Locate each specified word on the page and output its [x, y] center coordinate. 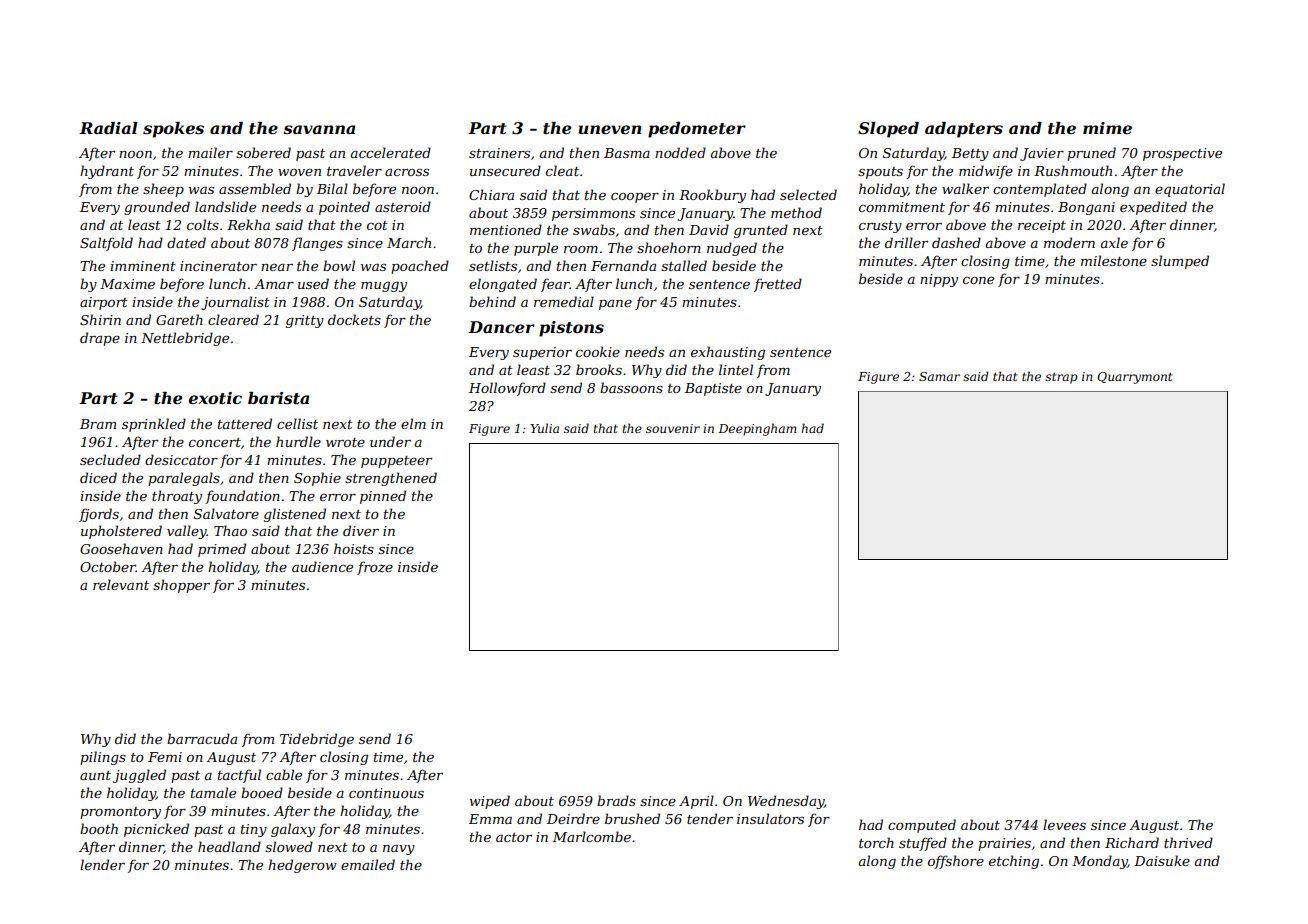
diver [361, 530]
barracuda [202, 738]
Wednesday [786, 802]
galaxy [293, 830]
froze [375, 568]
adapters [964, 130]
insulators [770, 818]
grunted [761, 231]
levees [1064, 824]
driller [906, 242]
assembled [255, 188]
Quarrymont [1134, 378]
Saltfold [106, 244]
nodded [680, 152]
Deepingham [757, 429]
